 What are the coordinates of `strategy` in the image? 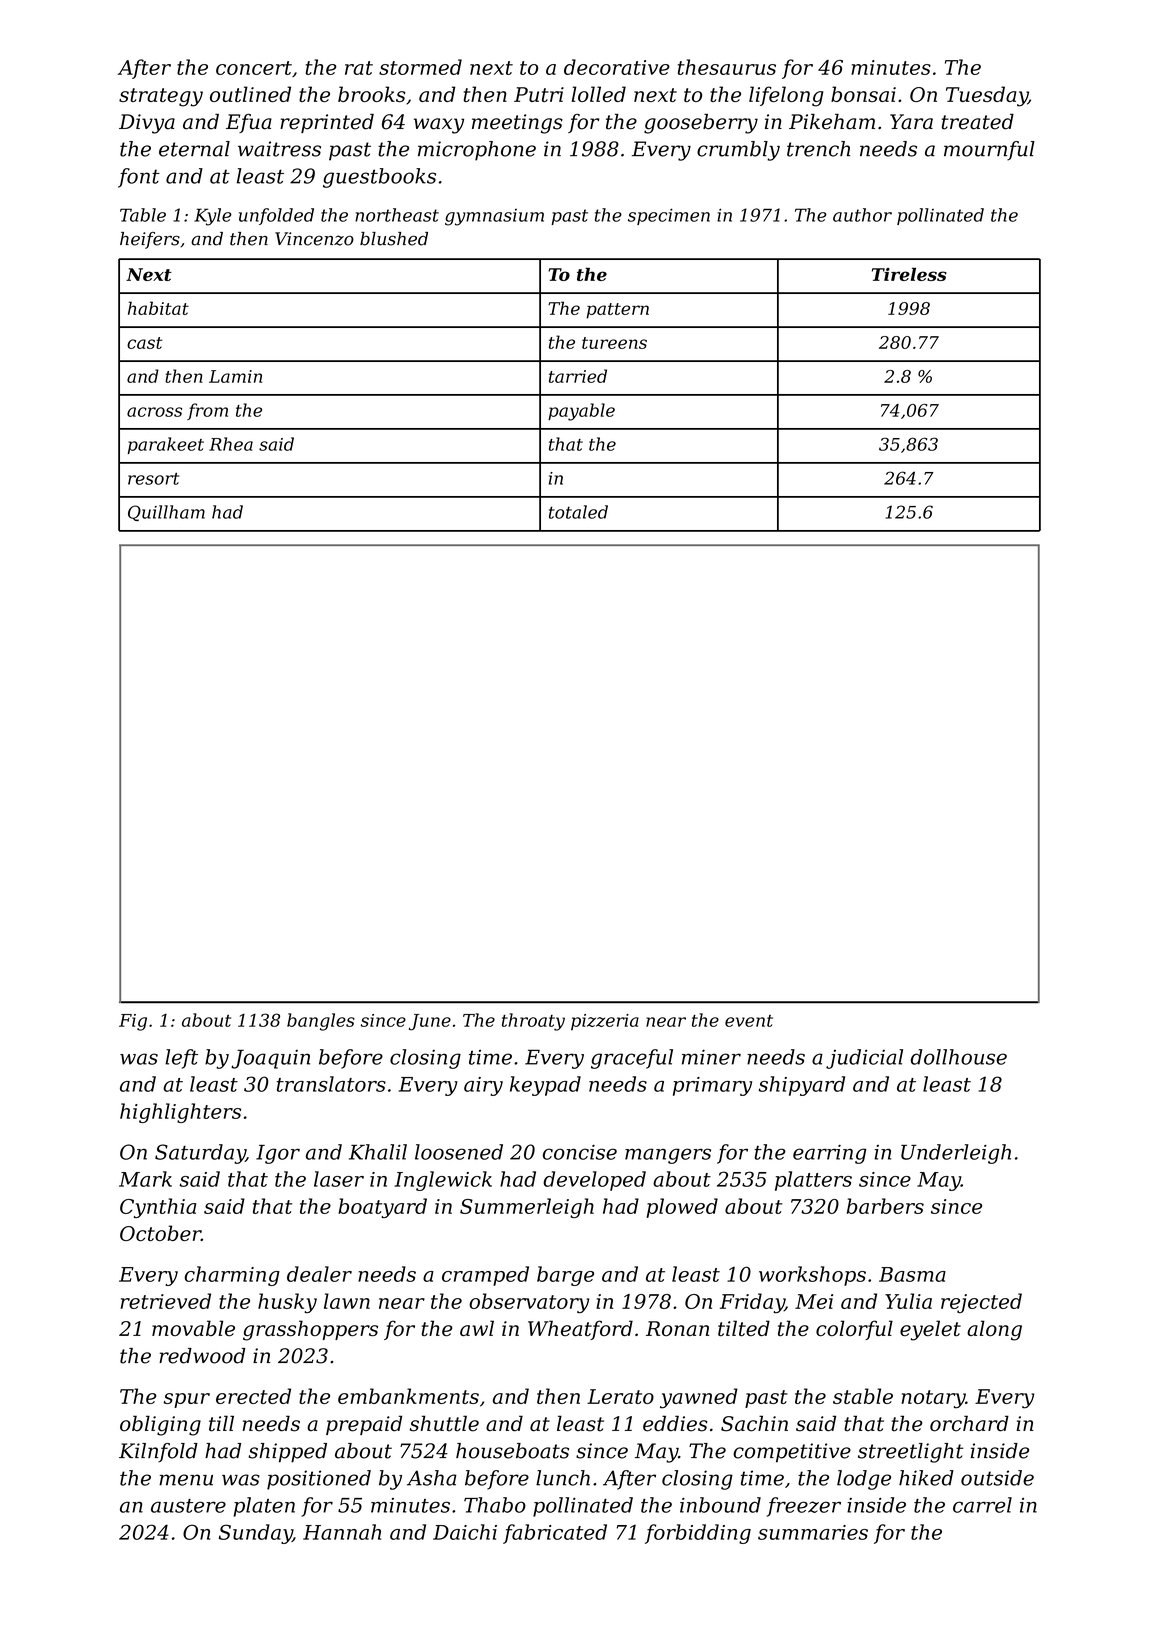 It's located at (161, 97).
